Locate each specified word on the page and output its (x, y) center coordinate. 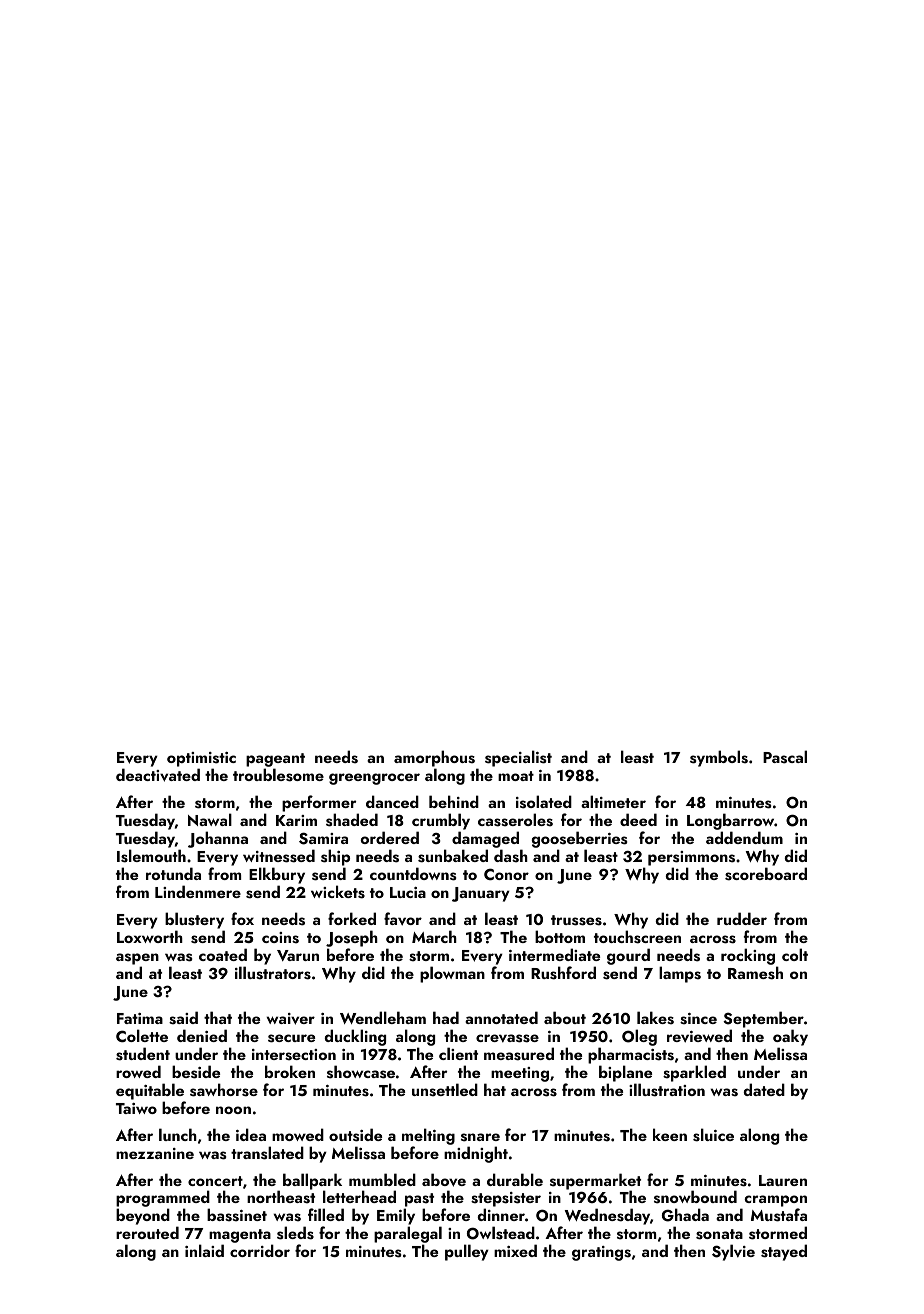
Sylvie (733, 1252)
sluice (713, 1135)
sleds (295, 1233)
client (458, 1053)
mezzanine (155, 1153)
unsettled (445, 1090)
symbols (719, 758)
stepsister (506, 1200)
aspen (137, 959)
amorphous (434, 758)
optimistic (201, 759)
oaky (790, 1037)
